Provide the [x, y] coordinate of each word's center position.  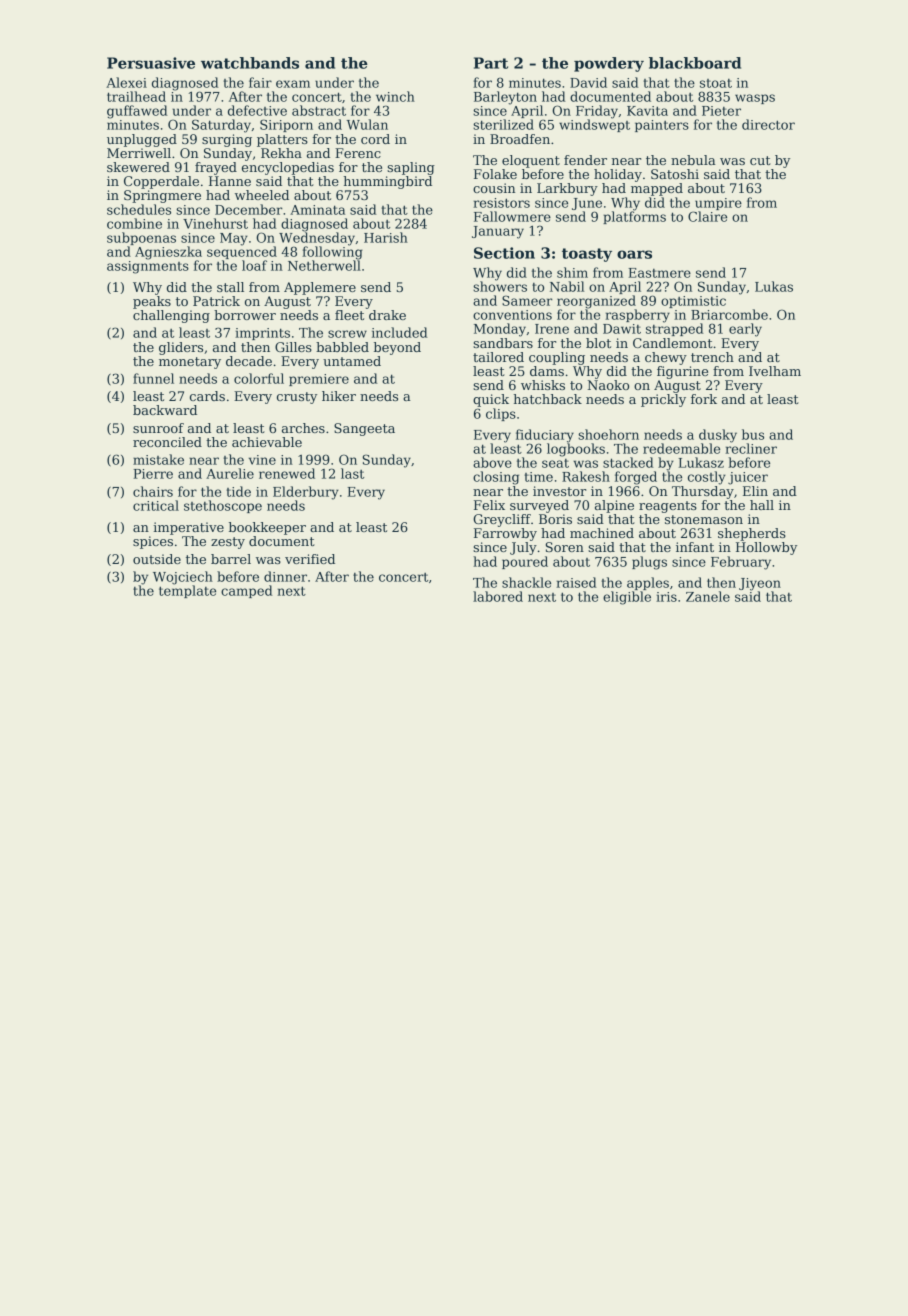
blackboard [695, 63]
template [187, 591]
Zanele [708, 596]
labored [498, 596]
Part [491, 63]
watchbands [250, 63]
